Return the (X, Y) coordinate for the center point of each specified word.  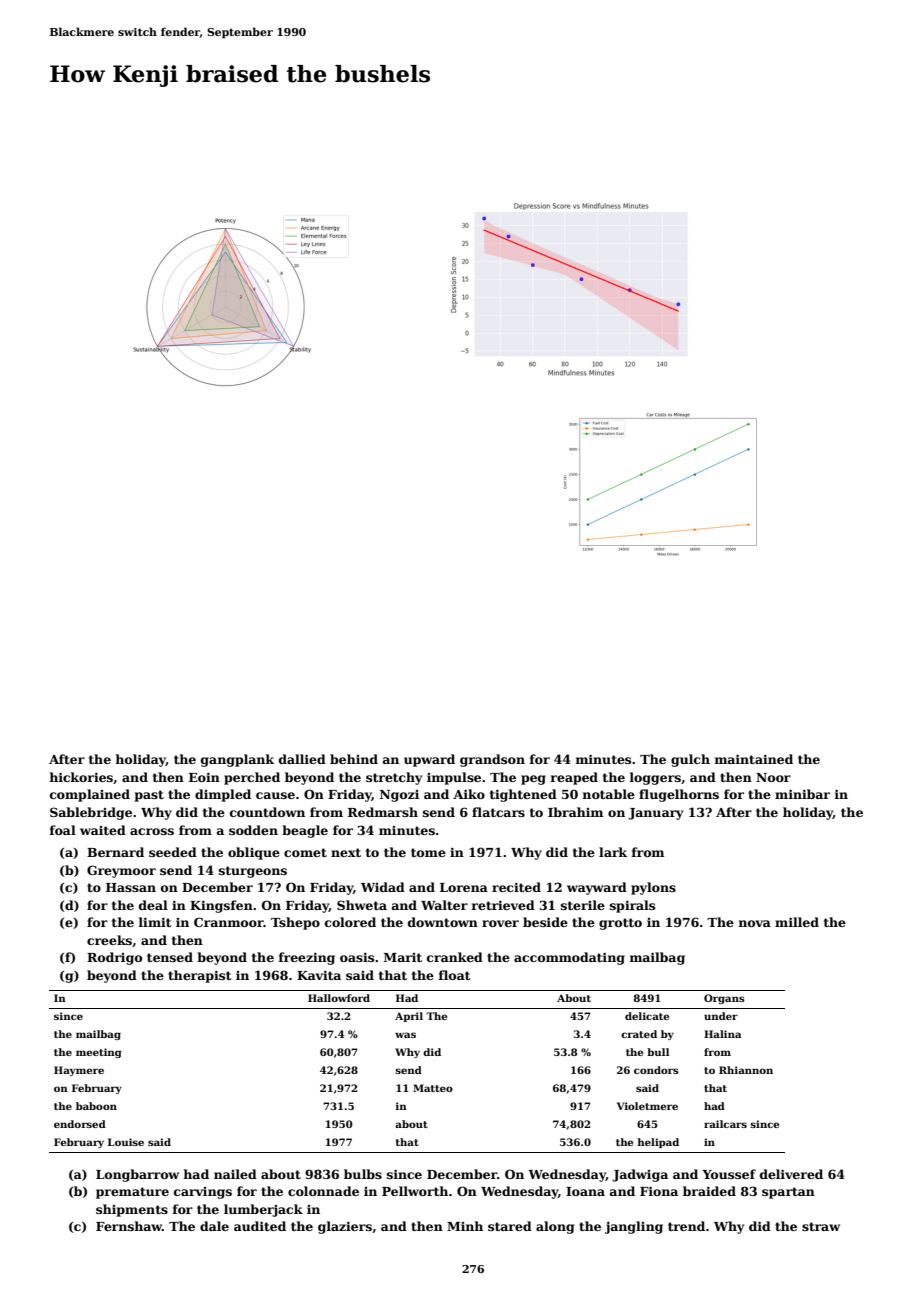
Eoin (204, 777)
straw (821, 1226)
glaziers (345, 1227)
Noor (773, 777)
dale (214, 1226)
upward (429, 760)
